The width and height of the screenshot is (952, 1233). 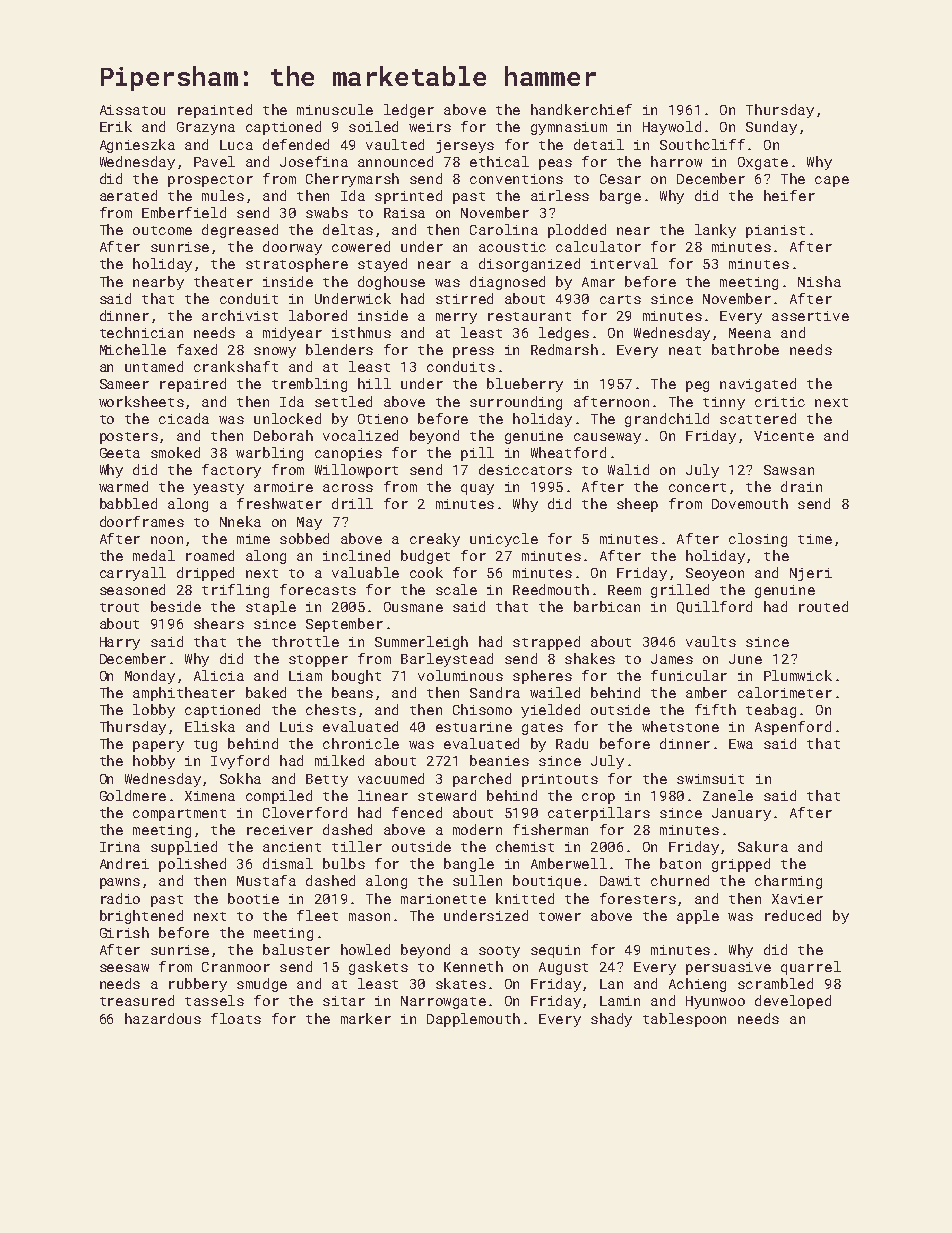 What do you see at coordinates (132, 110) in the screenshot?
I see `Aissatou` at bounding box center [132, 110].
